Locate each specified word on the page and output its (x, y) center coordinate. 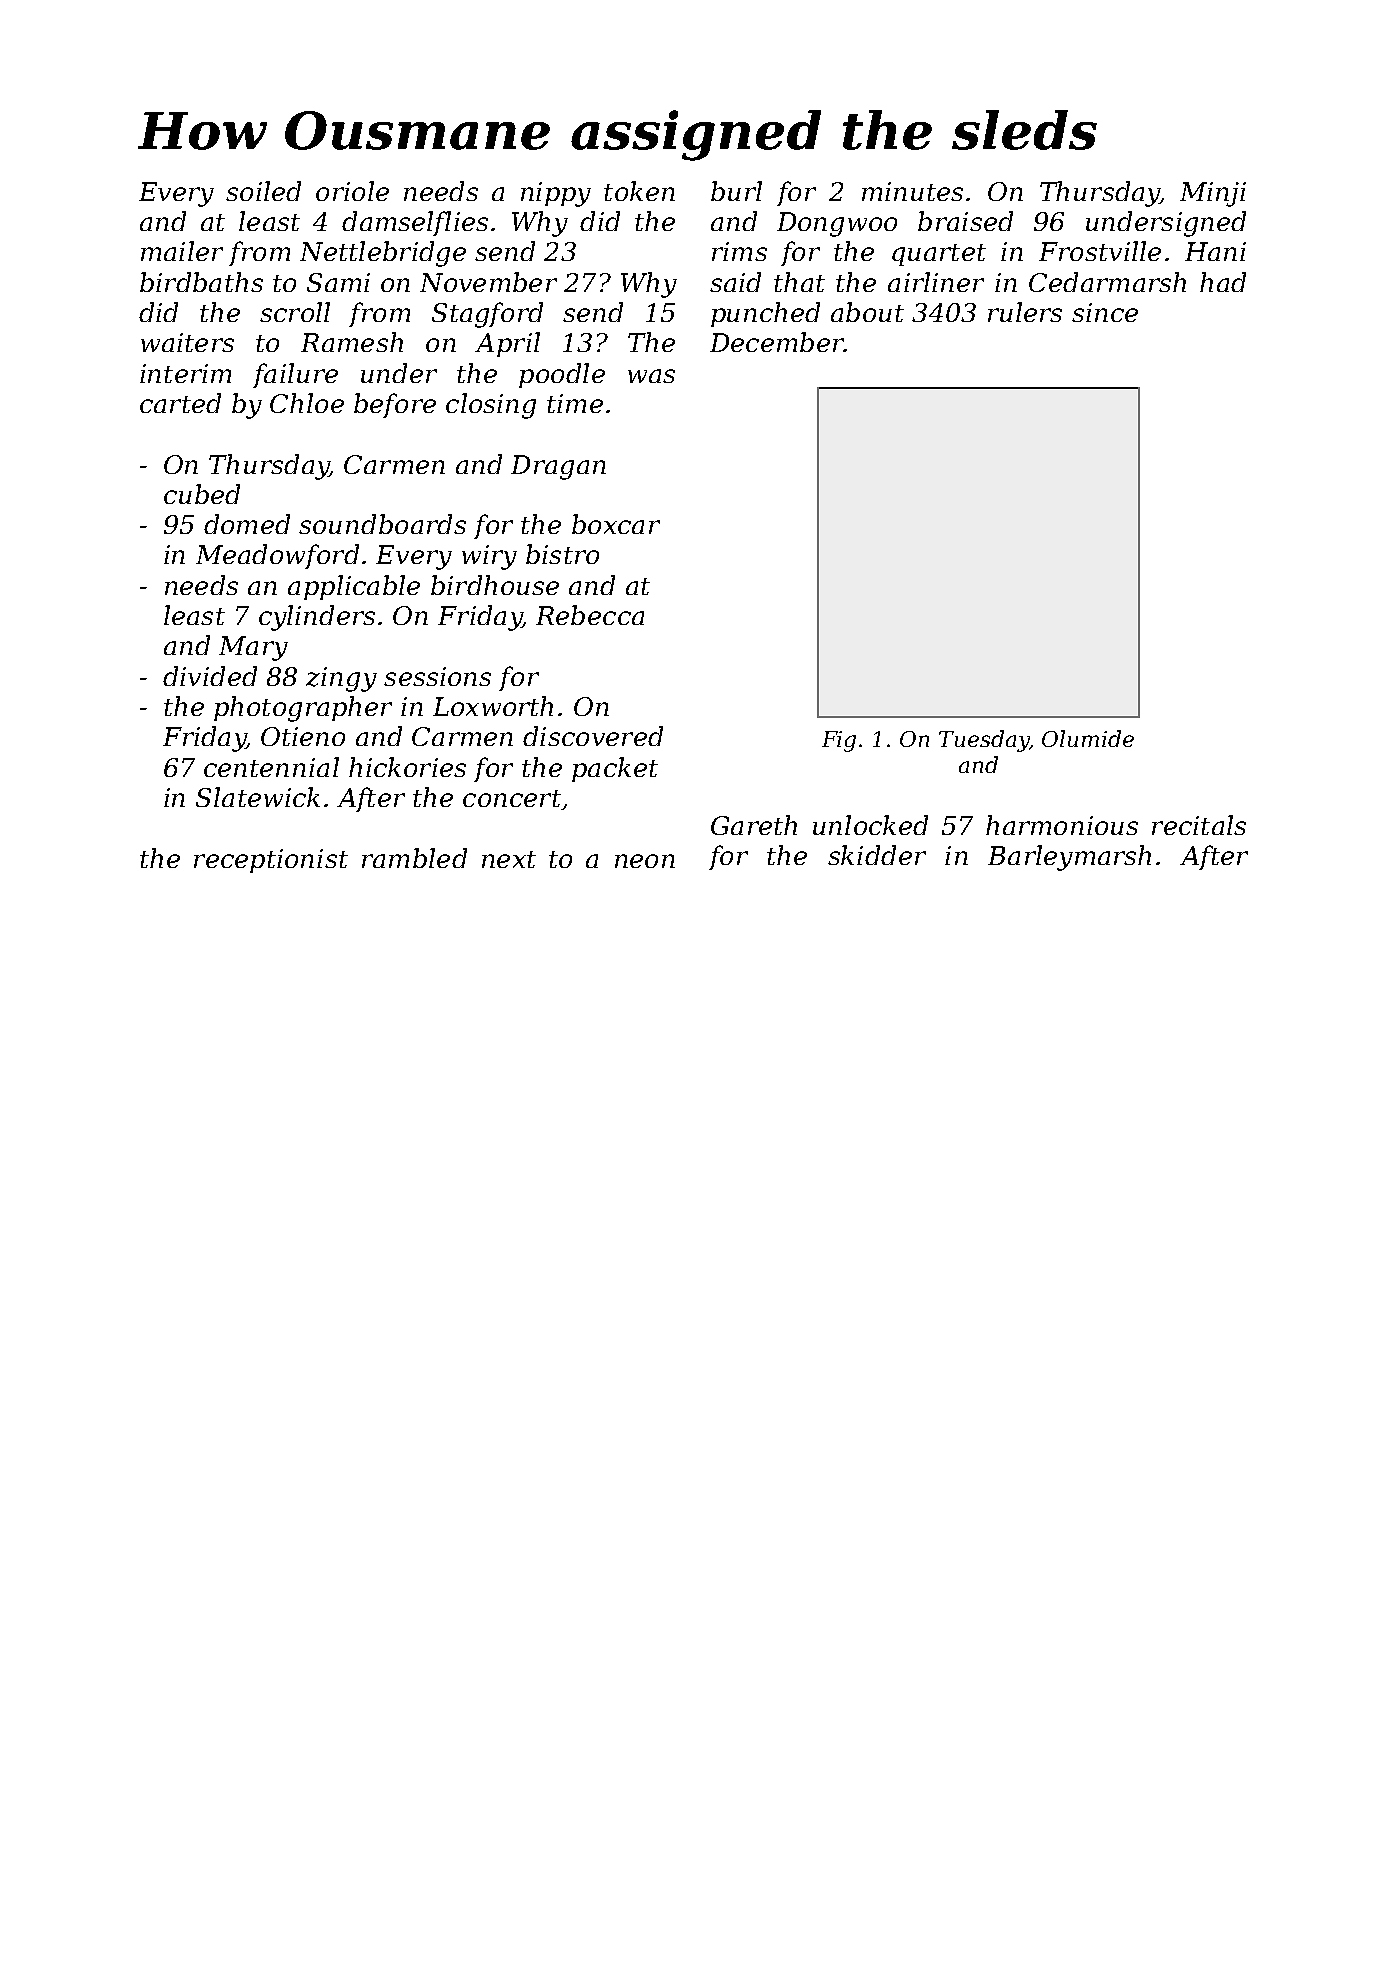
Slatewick (258, 797)
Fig (839, 741)
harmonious (1062, 825)
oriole (352, 191)
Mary (253, 648)
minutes (912, 191)
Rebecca (590, 615)
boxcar (616, 524)
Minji (1213, 194)
